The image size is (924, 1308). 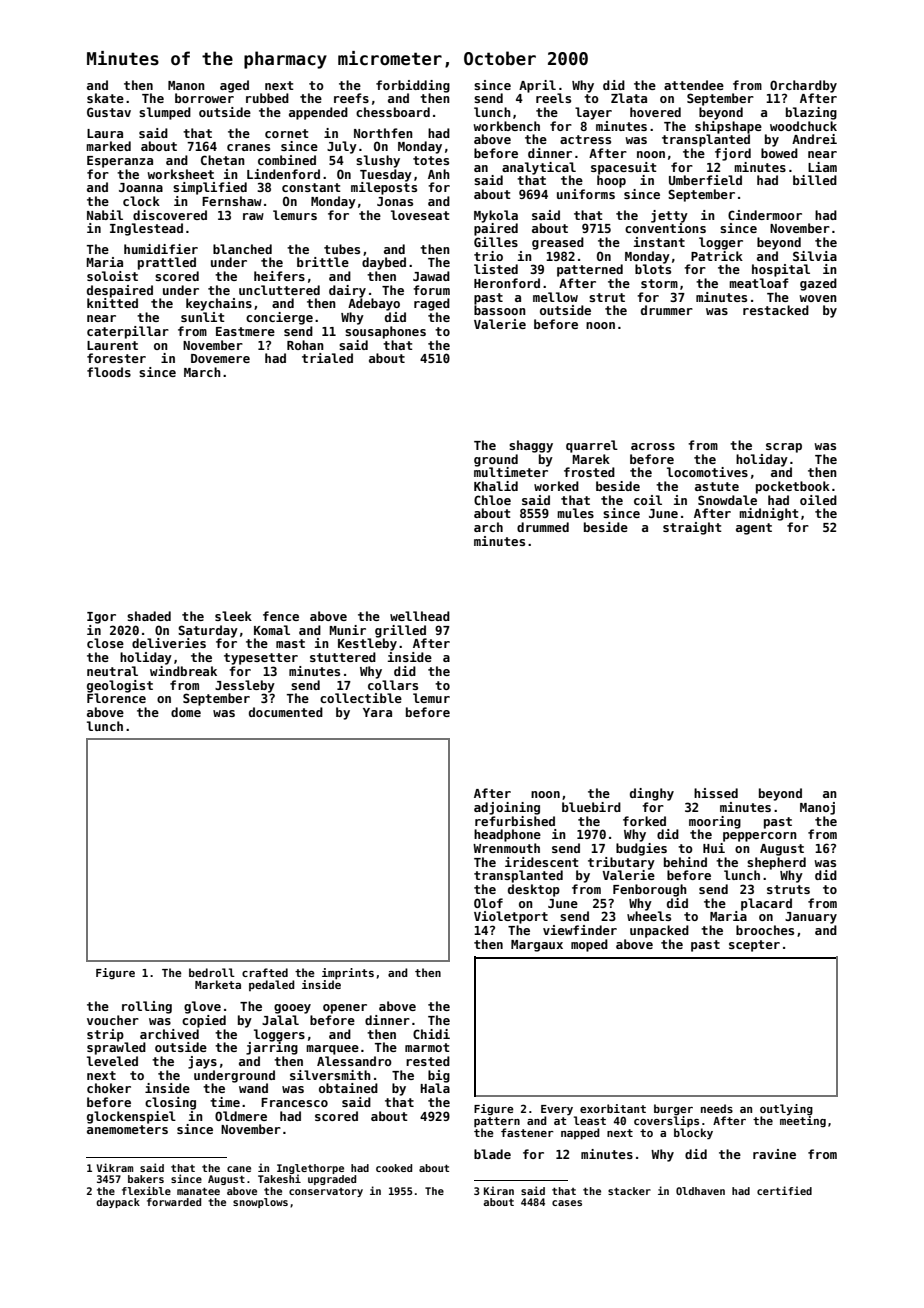 What do you see at coordinates (413, 86) in the page?
I see `forbidding` at bounding box center [413, 86].
